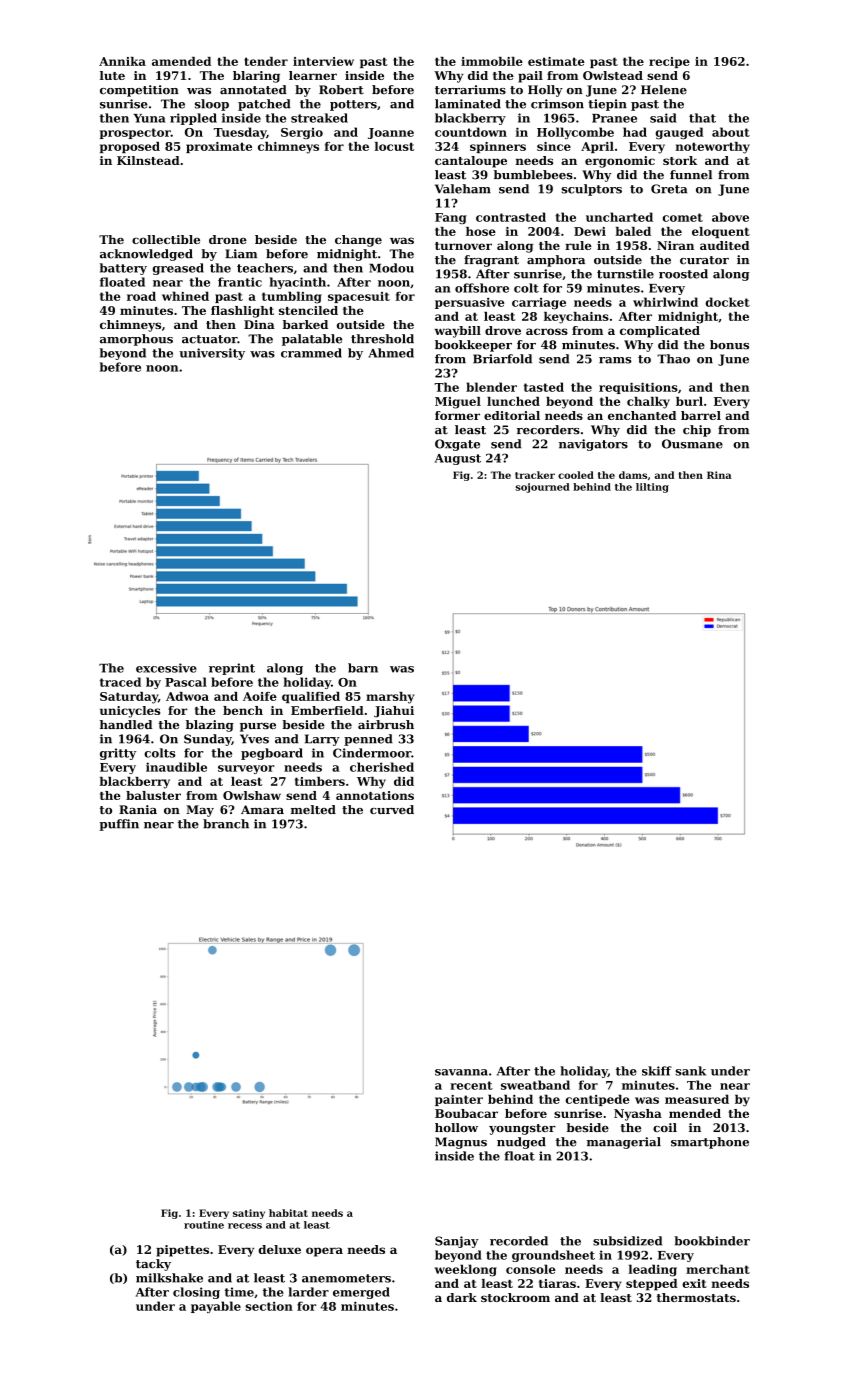  What do you see at coordinates (696, 1297) in the screenshot?
I see `thermostats` at bounding box center [696, 1297].
